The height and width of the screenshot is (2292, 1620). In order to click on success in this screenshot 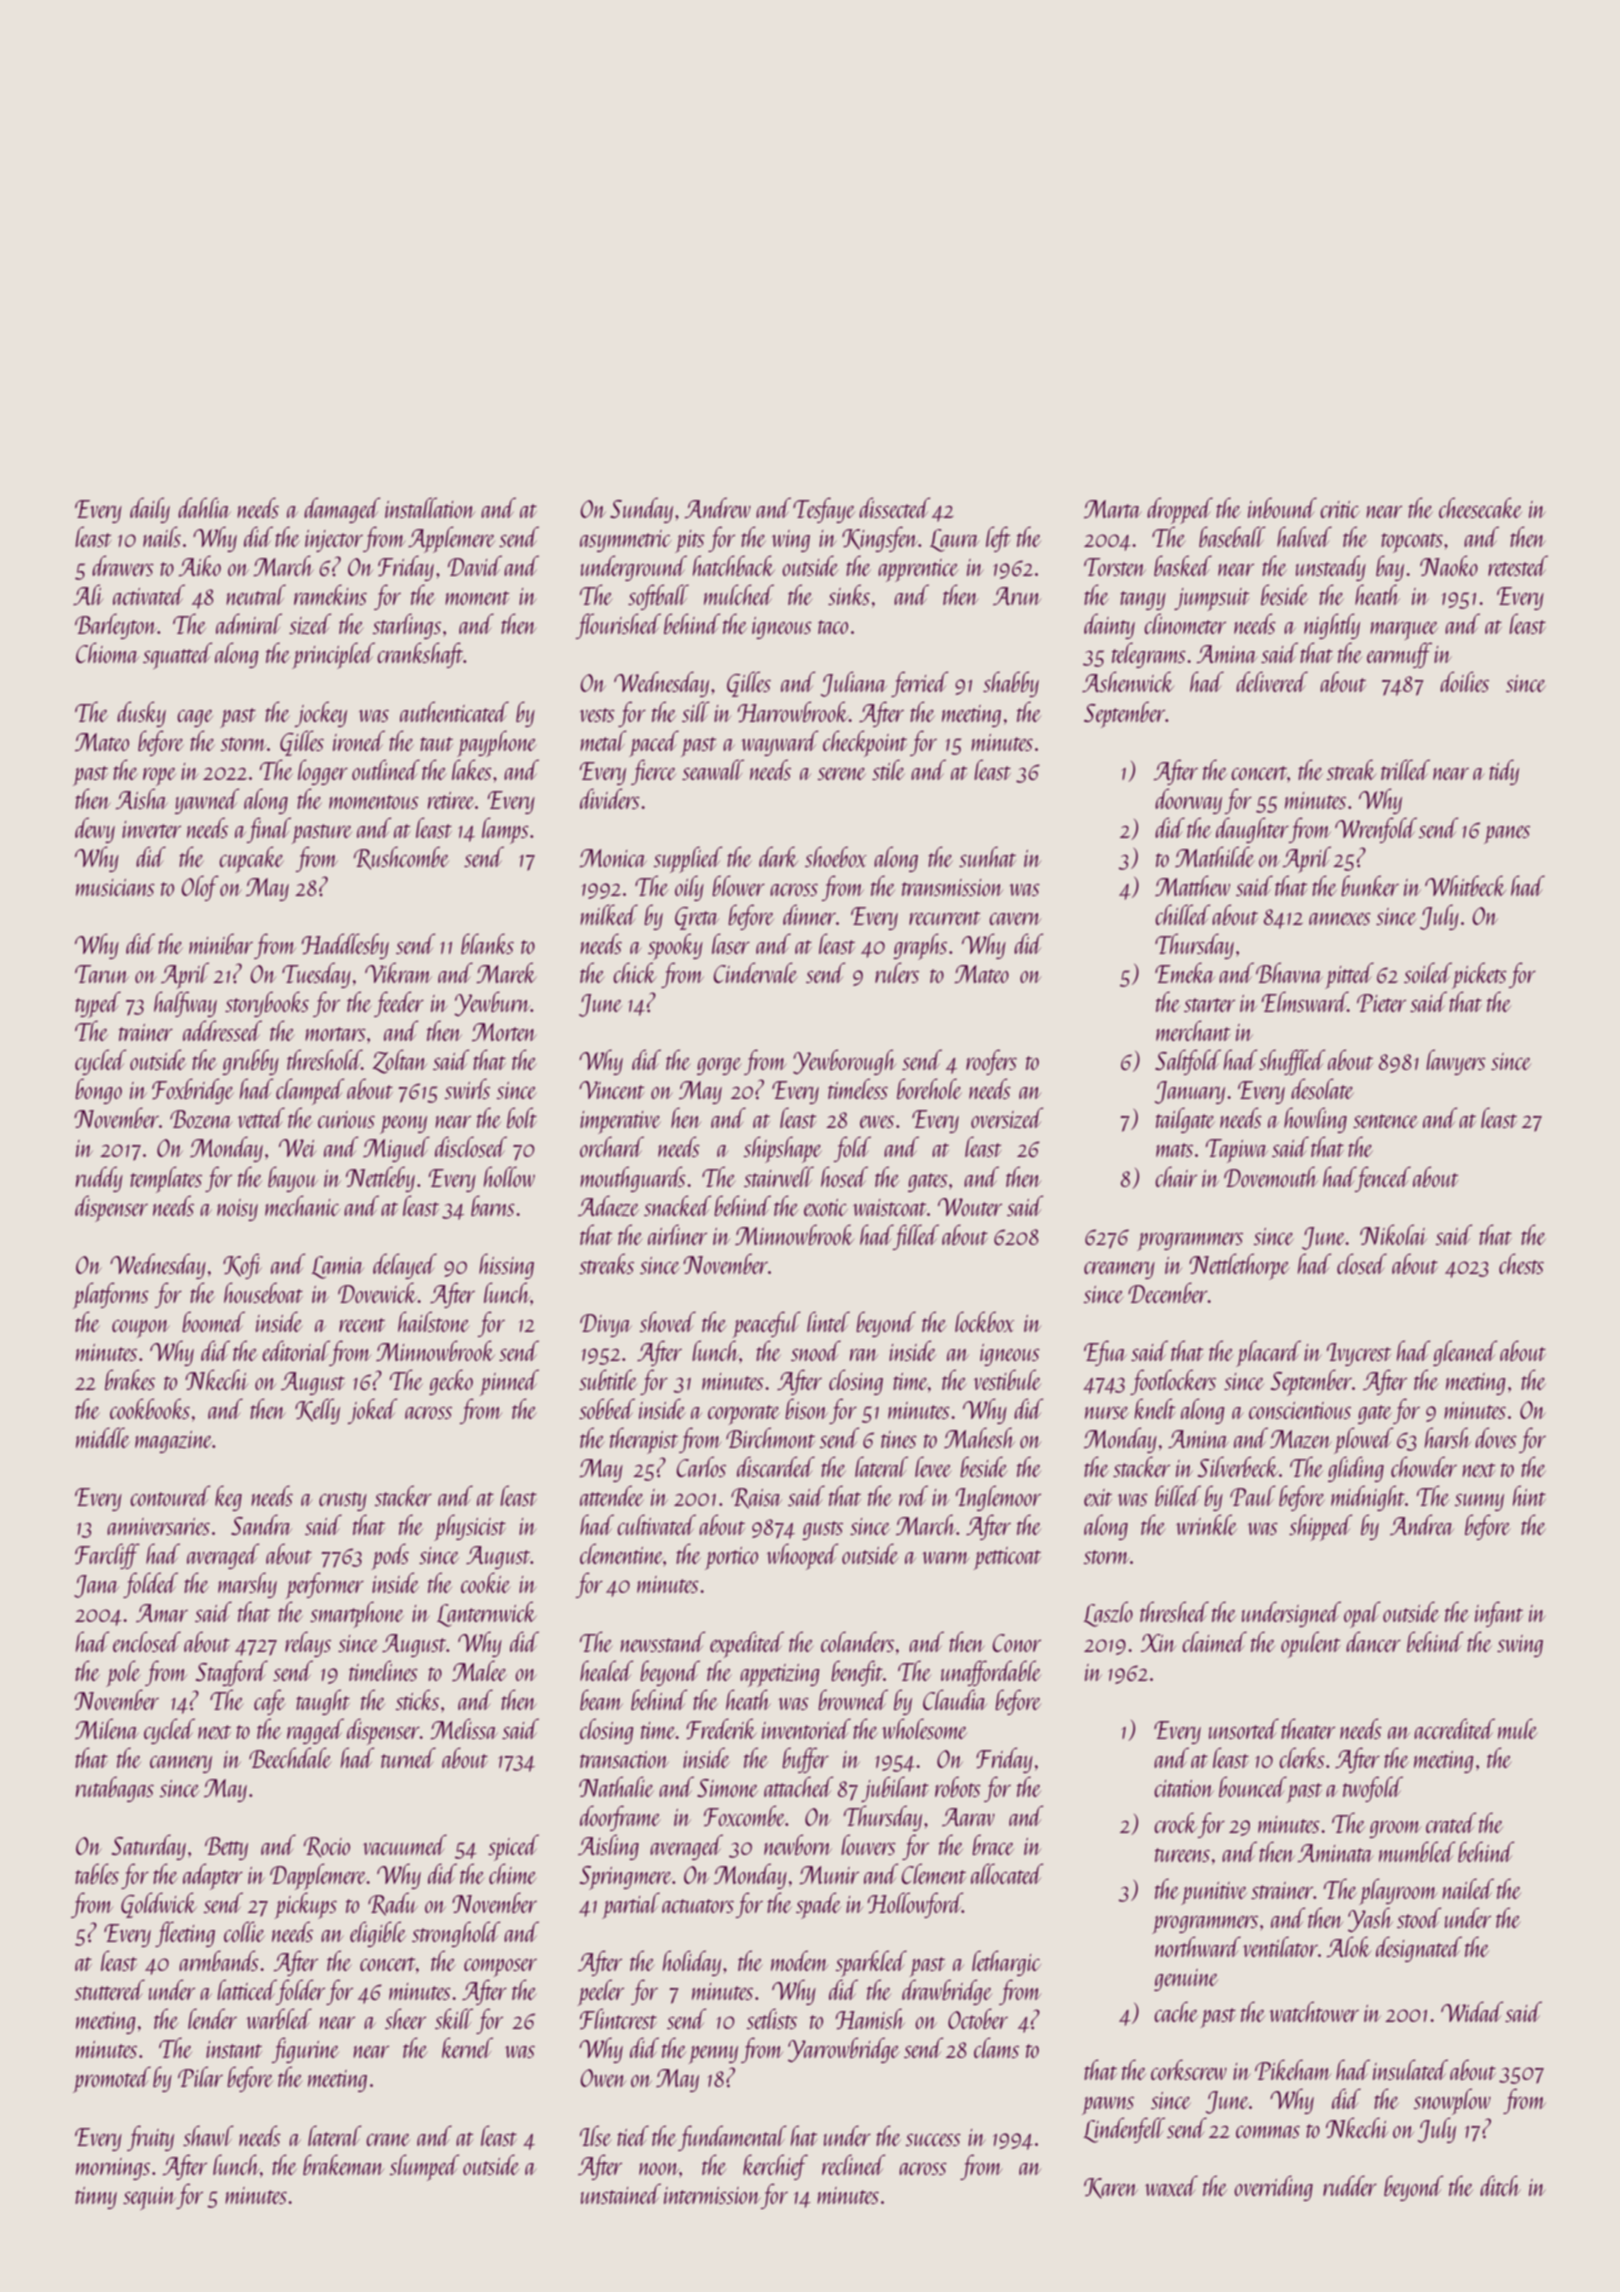, I will do `click(933, 2140)`.
